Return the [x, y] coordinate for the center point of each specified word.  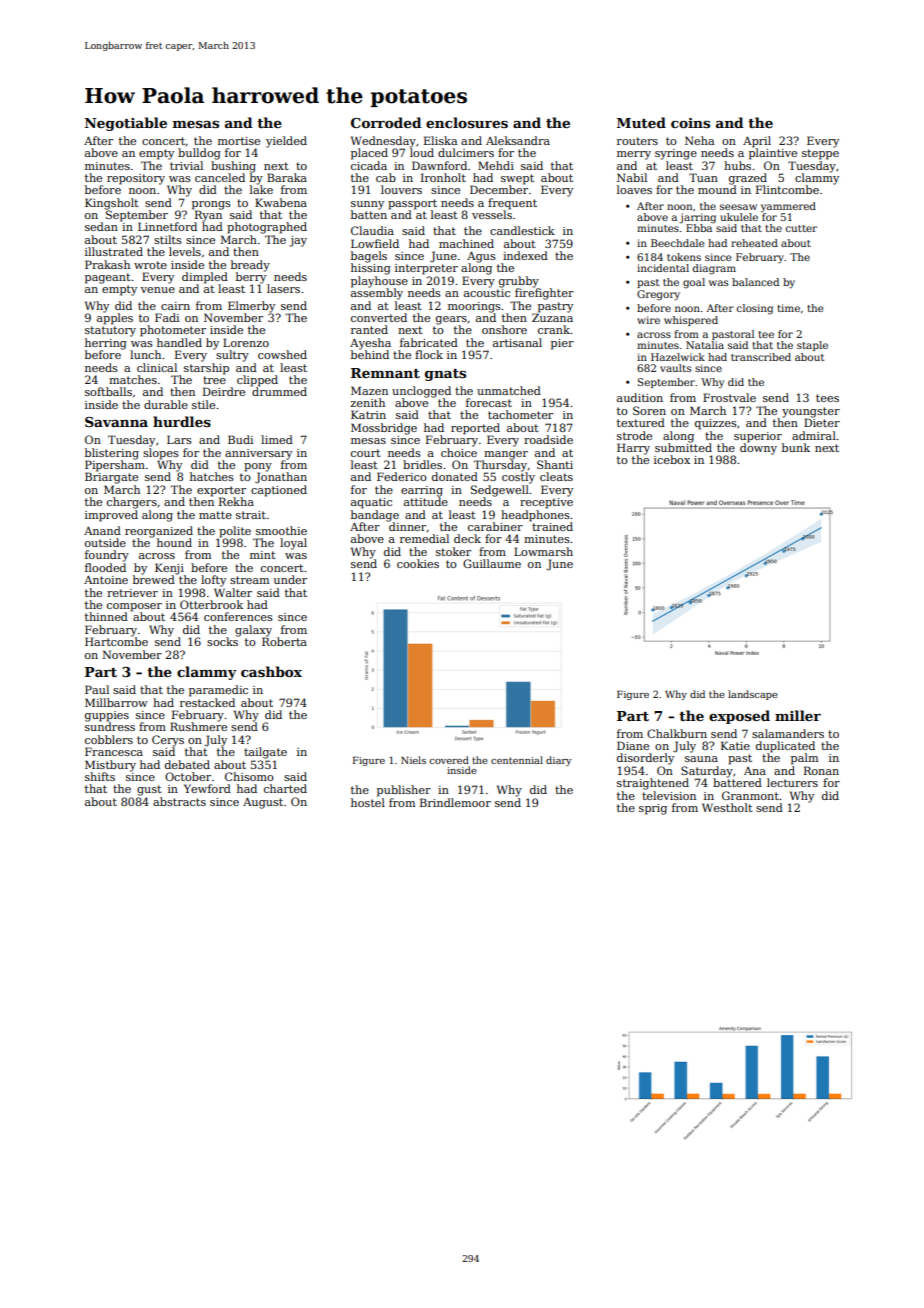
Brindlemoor [455, 802]
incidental [663, 268]
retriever [132, 593]
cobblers [109, 739]
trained [552, 526]
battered [737, 782]
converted [379, 317]
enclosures [467, 122]
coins [690, 123]
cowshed [282, 354]
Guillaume [492, 563]
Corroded [386, 122]
